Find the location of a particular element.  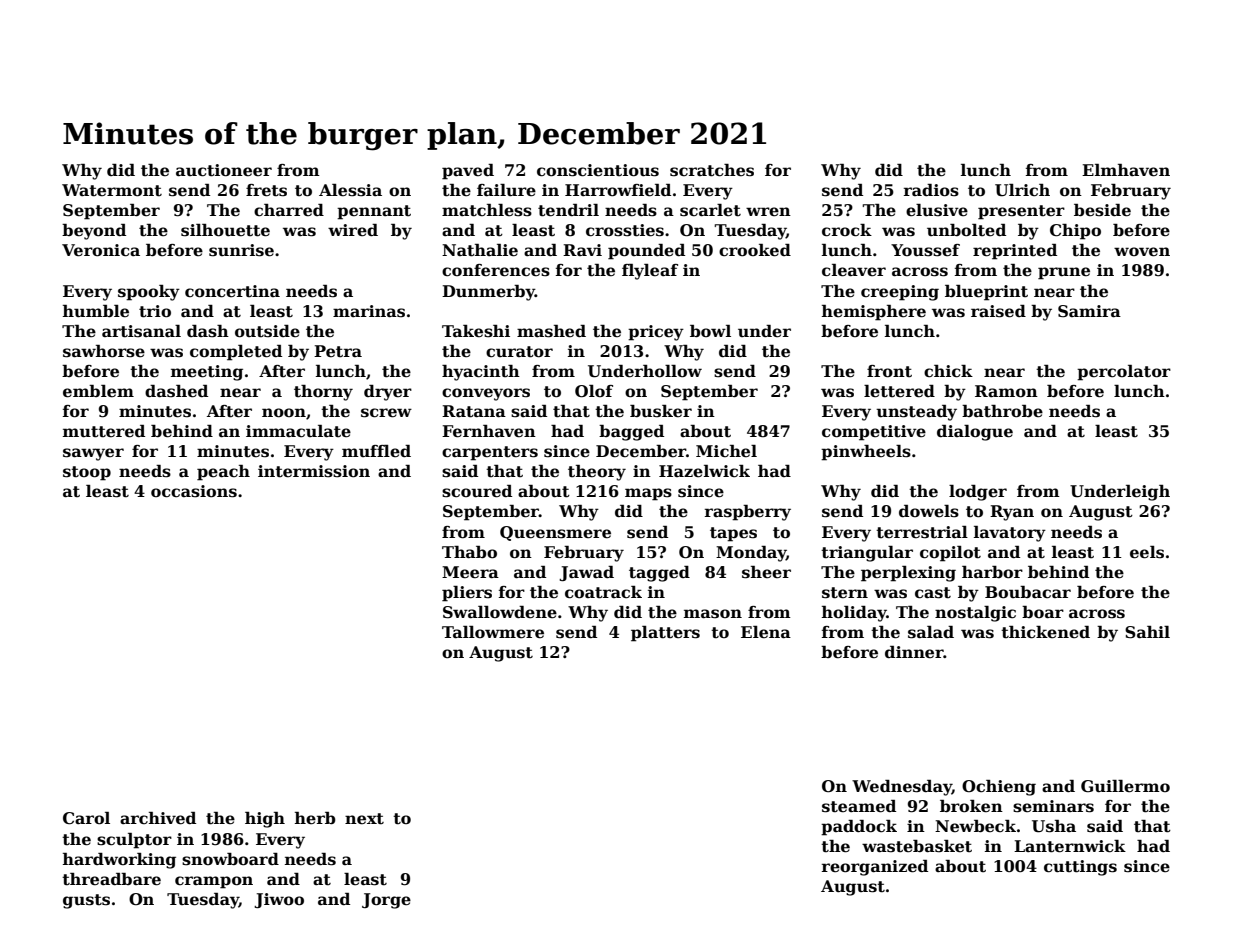

conscientious is located at coordinates (598, 170).
